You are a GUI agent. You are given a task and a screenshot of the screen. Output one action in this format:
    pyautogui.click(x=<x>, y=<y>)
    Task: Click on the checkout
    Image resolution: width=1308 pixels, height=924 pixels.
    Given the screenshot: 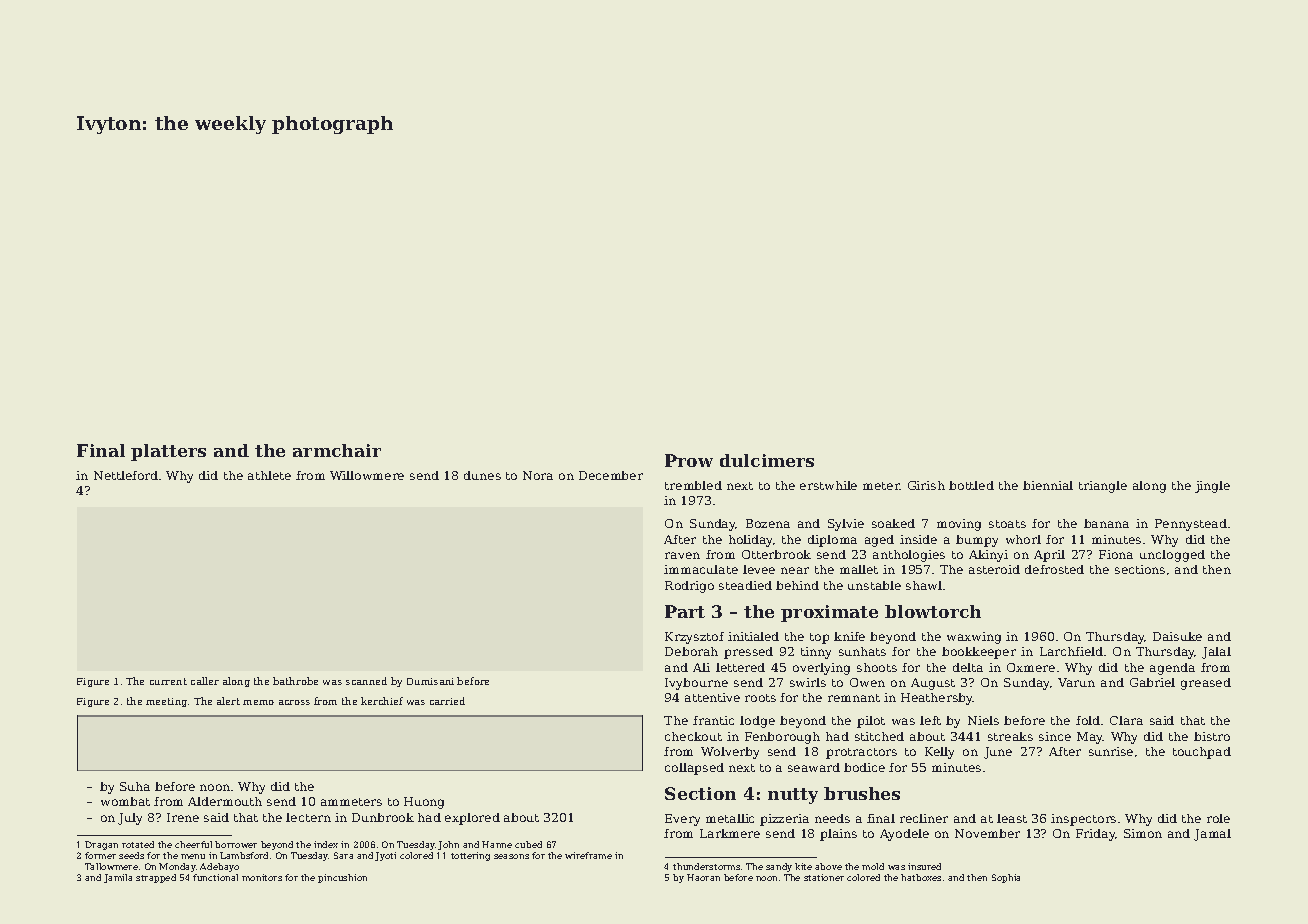 What is the action you would take?
    pyautogui.click(x=693, y=736)
